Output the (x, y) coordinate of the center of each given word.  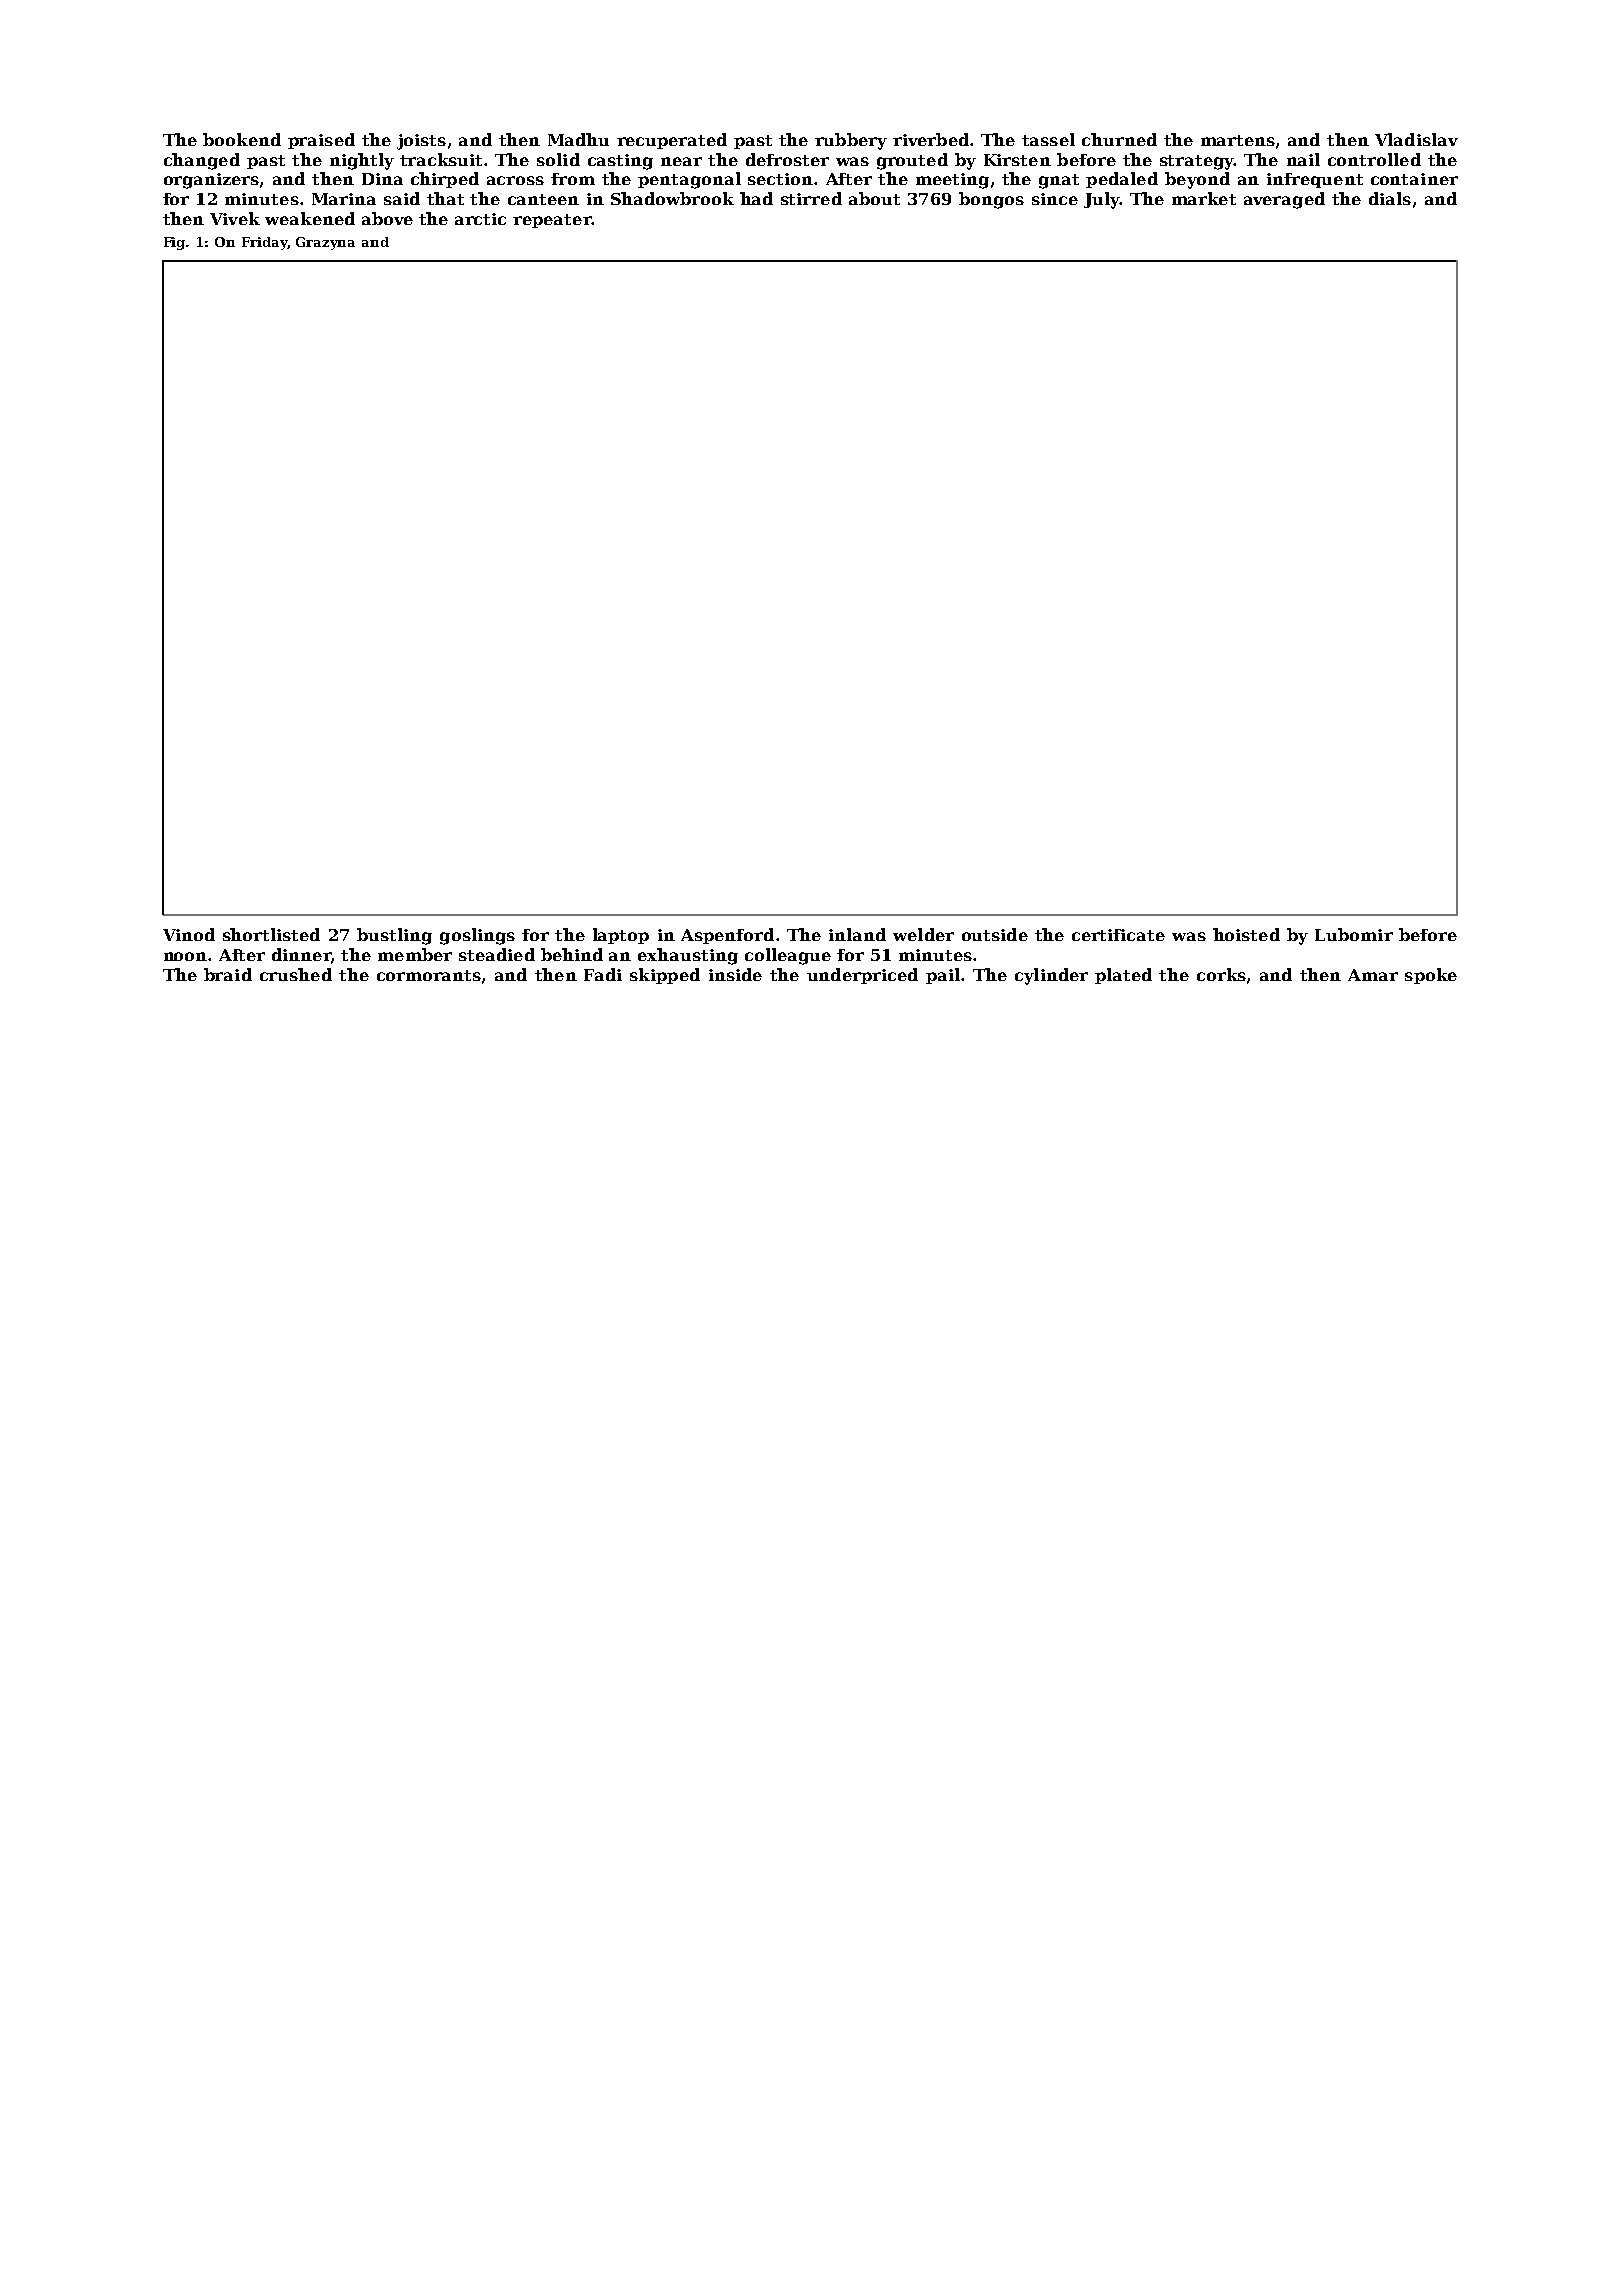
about (874, 198)
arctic (480, 219)
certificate (1118, 935)
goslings (477, 936)
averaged (1284, 200)
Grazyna (325, 243)
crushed (296, 974)
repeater (552, 221)
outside (995, 934)
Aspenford (727, 936)
